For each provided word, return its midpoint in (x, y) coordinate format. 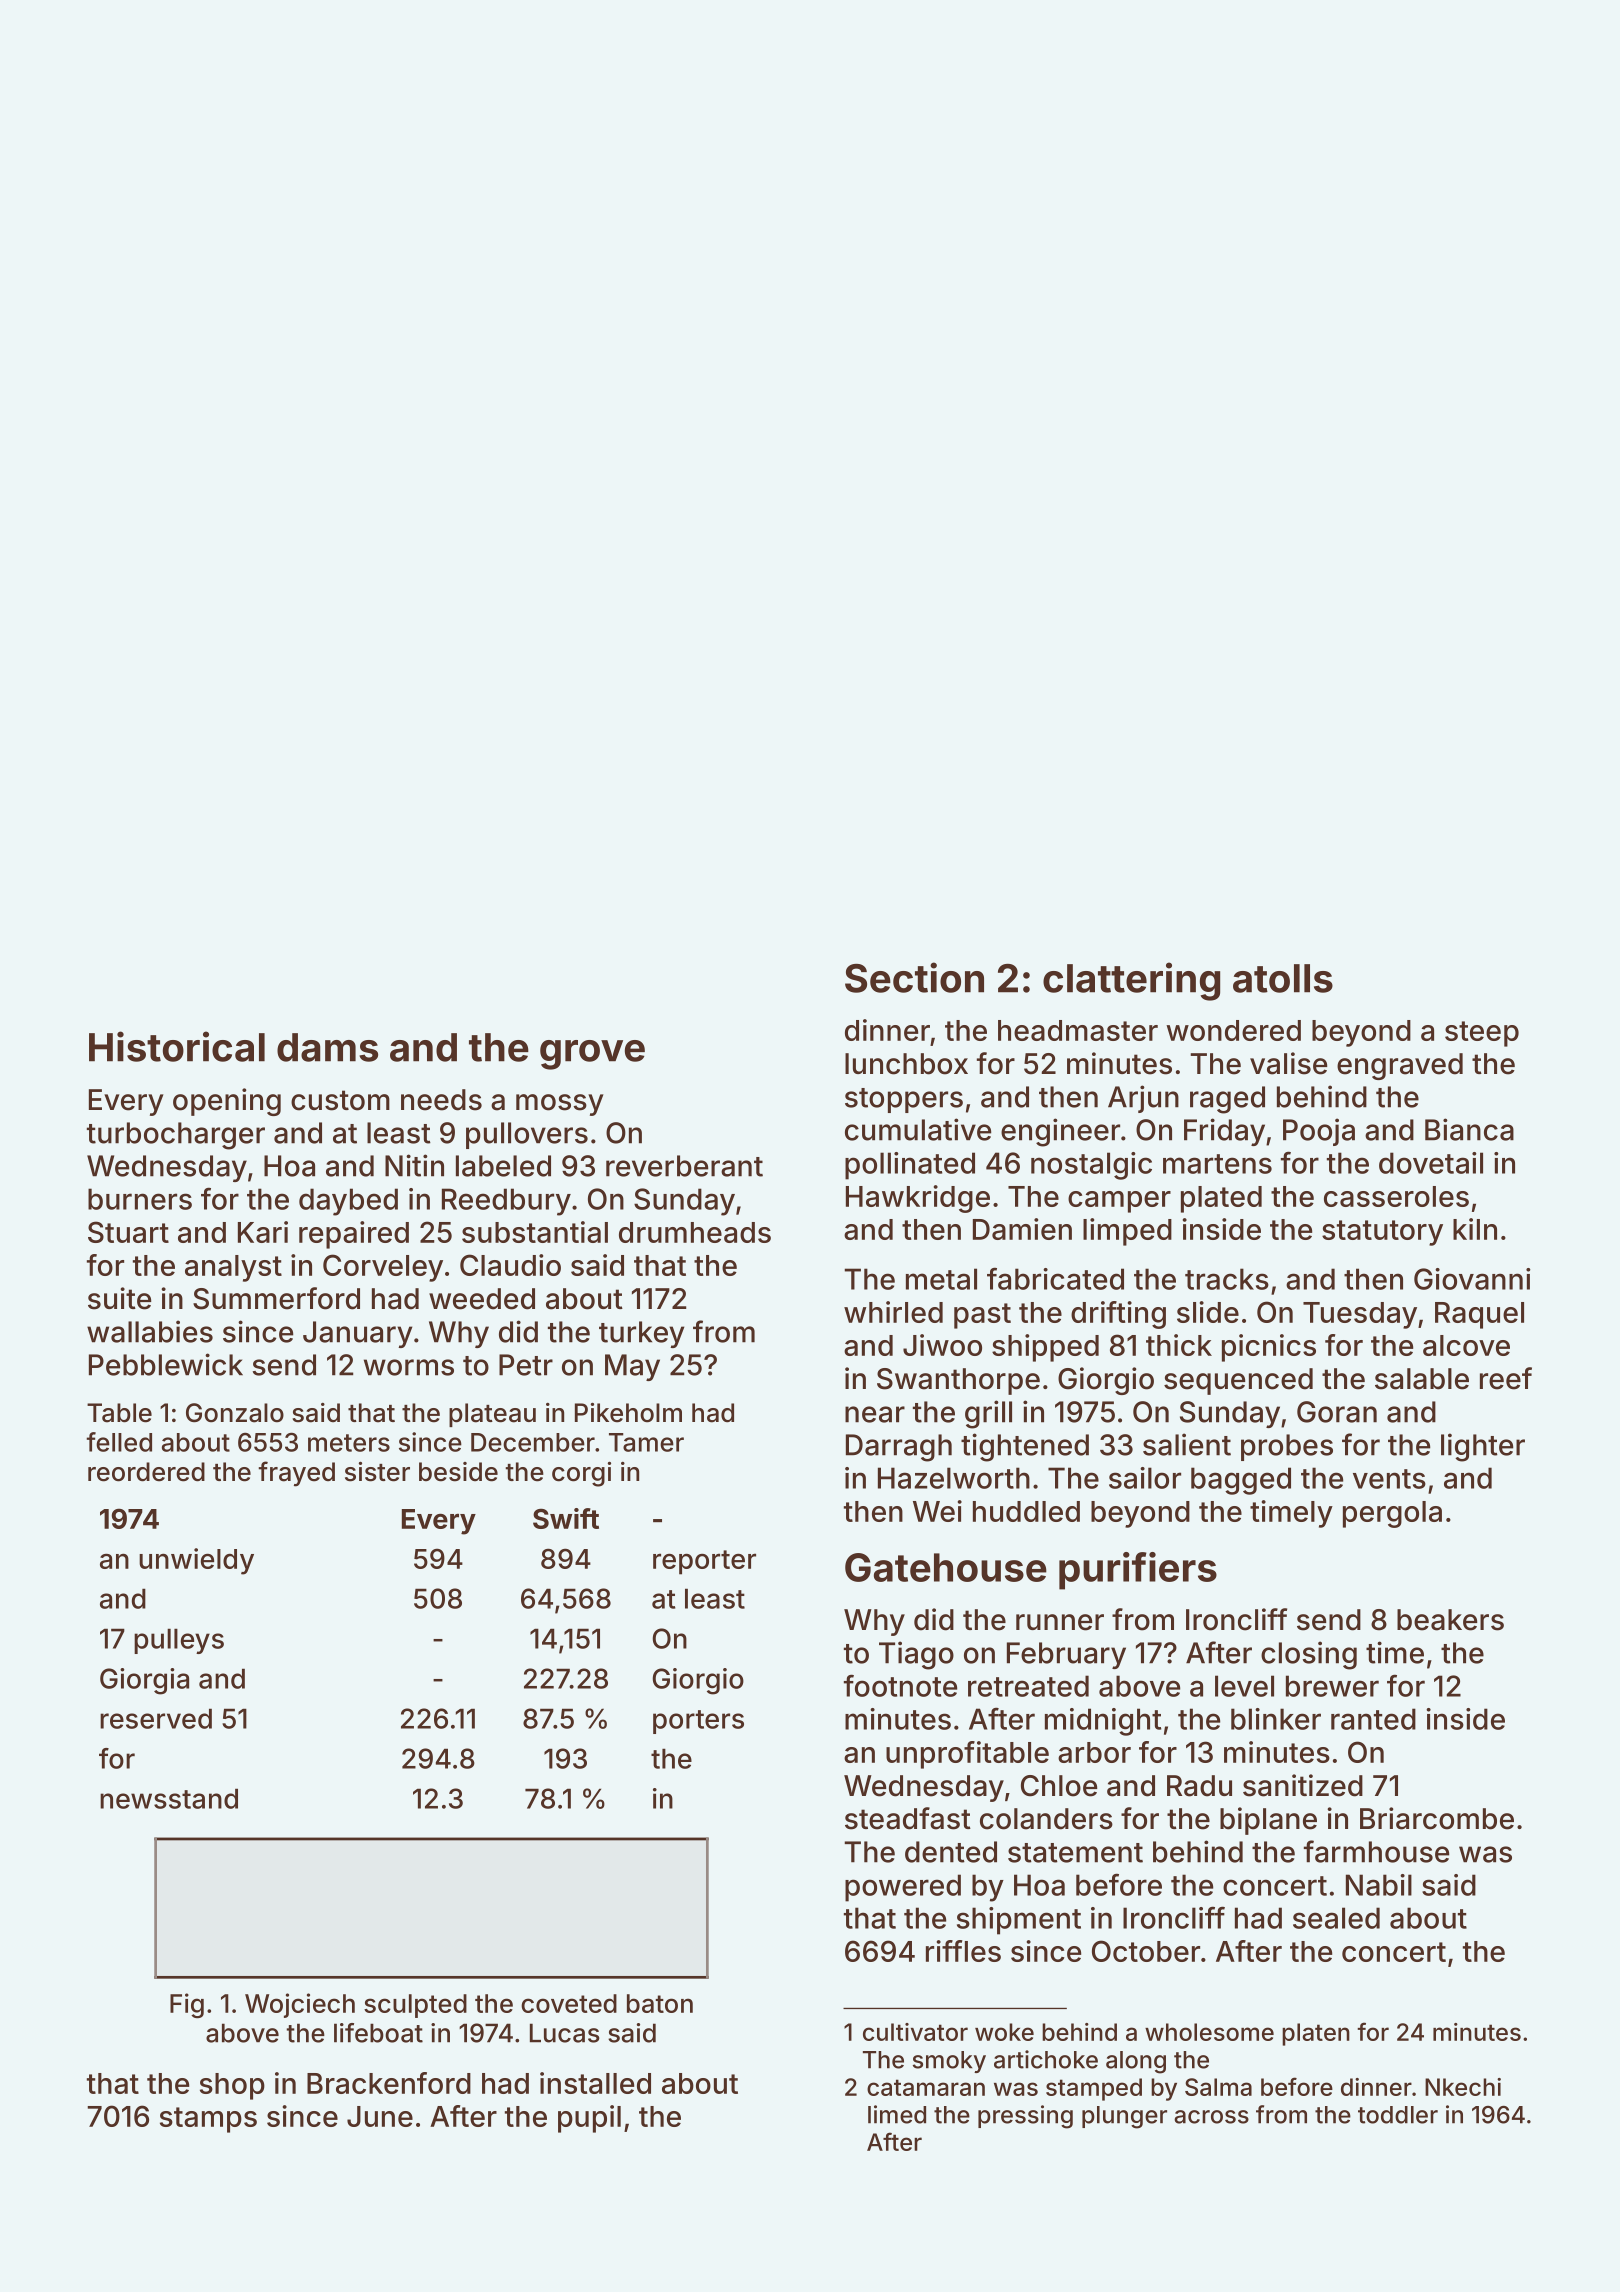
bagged (1241, 1481)
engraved (1400, 1066)
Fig (187, 2005)
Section (914, 977)
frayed (296, 1474)
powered (903, 1888)
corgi (581, 1474)
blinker (1276, 1719)
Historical (177, 1046)
